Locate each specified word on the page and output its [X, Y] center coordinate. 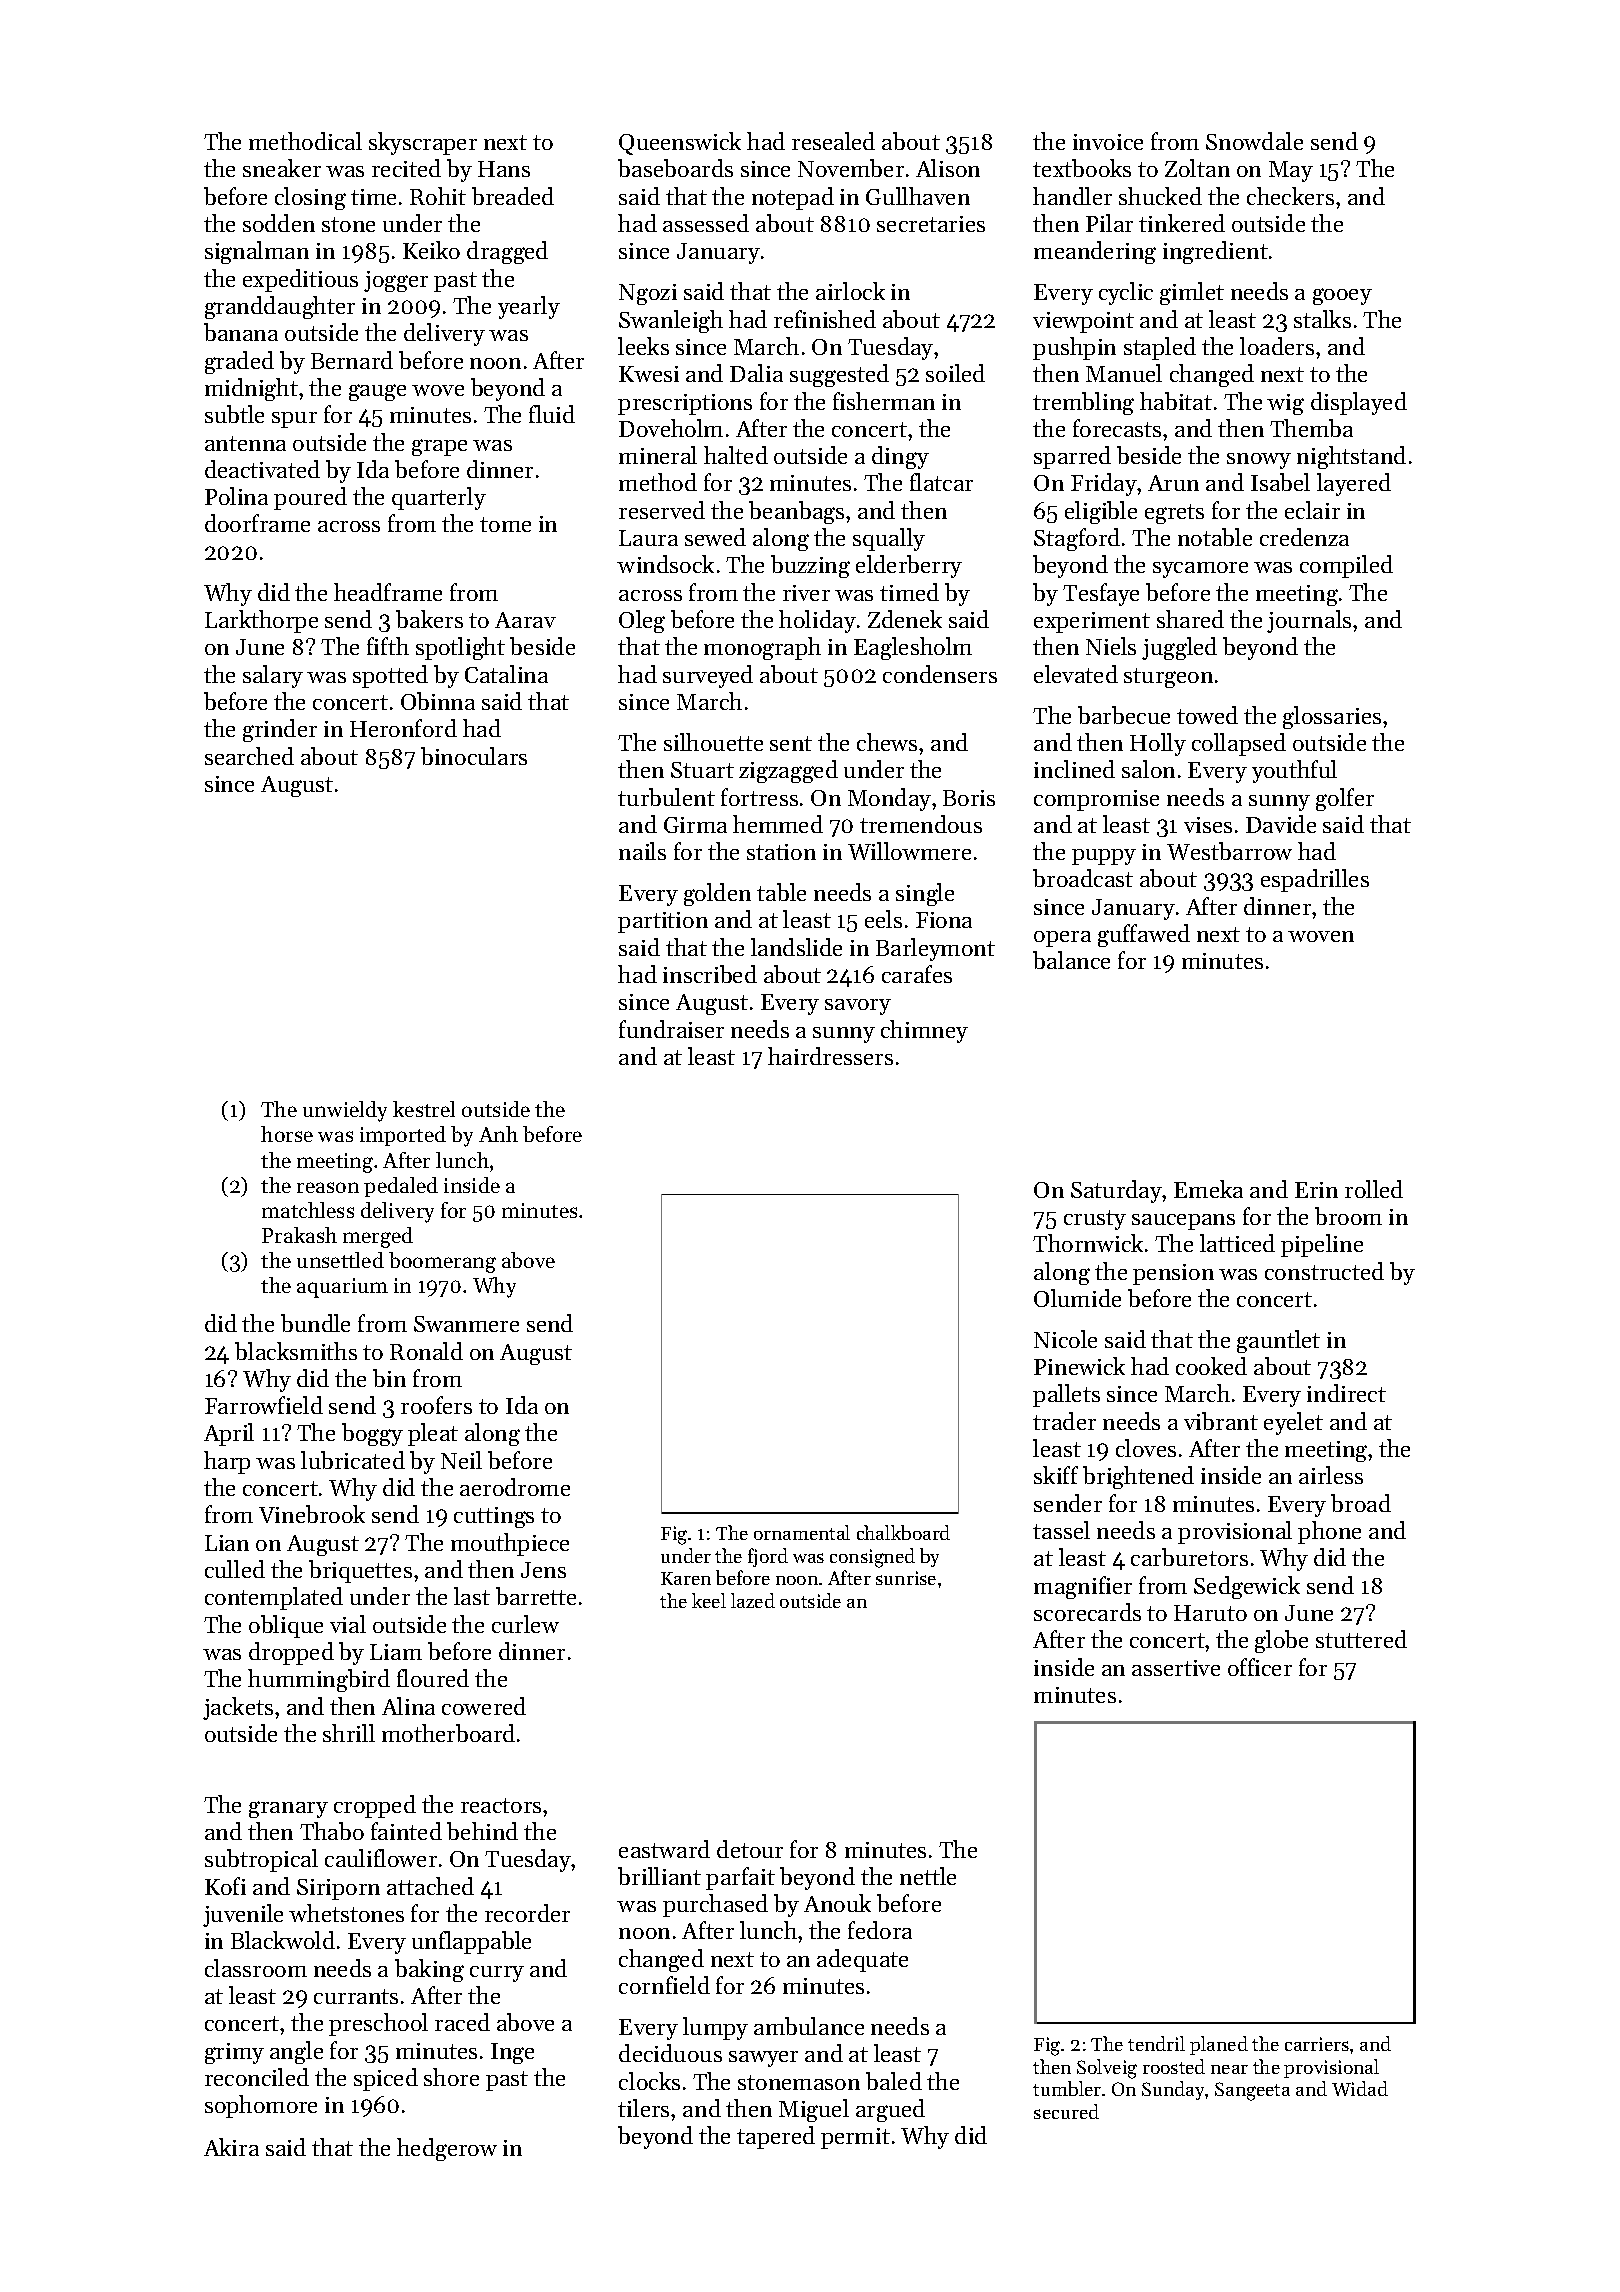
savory [858, 1007]
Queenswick [680, 143]
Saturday [1117, 1191]
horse [287, 1134]
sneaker [282, 168]
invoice [1108, 142]
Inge [512, 2053]
